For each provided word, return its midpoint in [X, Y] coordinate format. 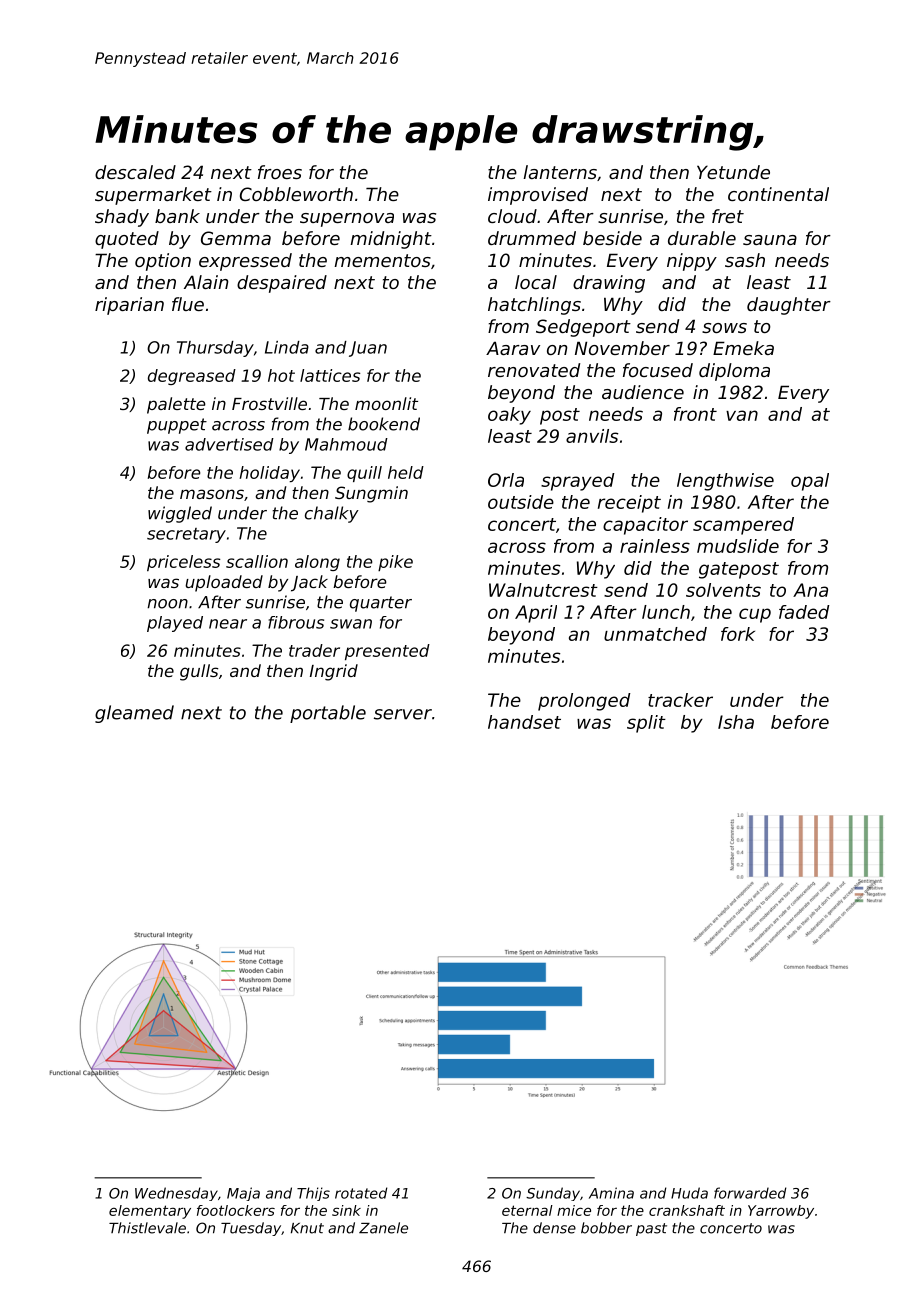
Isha [736, 722]
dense [554, 1228]
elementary [150, 1212]
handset [524, 722]
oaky [509, 416]
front [695, 414]
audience [643, 392]
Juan [368, 349]
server [403, 714]
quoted [127, 240]
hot [281, 375]
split [646, 724]
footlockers [236, 1210]
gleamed [134, 714]
